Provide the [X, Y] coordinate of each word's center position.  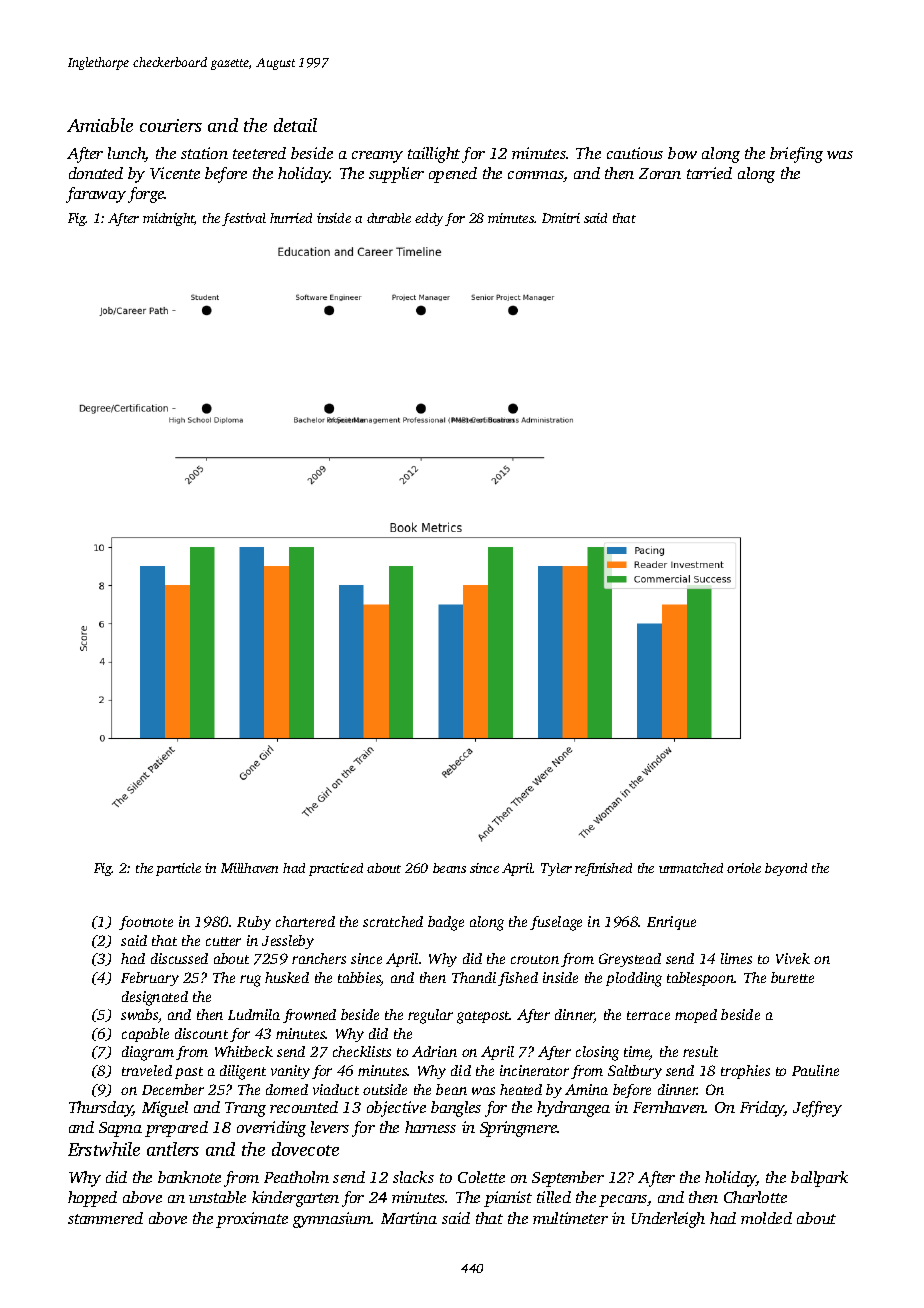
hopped [92, 1199]
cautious [635, 153]
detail [295, 125]
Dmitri [561, 218]
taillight [434, 155]
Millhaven [249, 868]
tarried [709, 173]
